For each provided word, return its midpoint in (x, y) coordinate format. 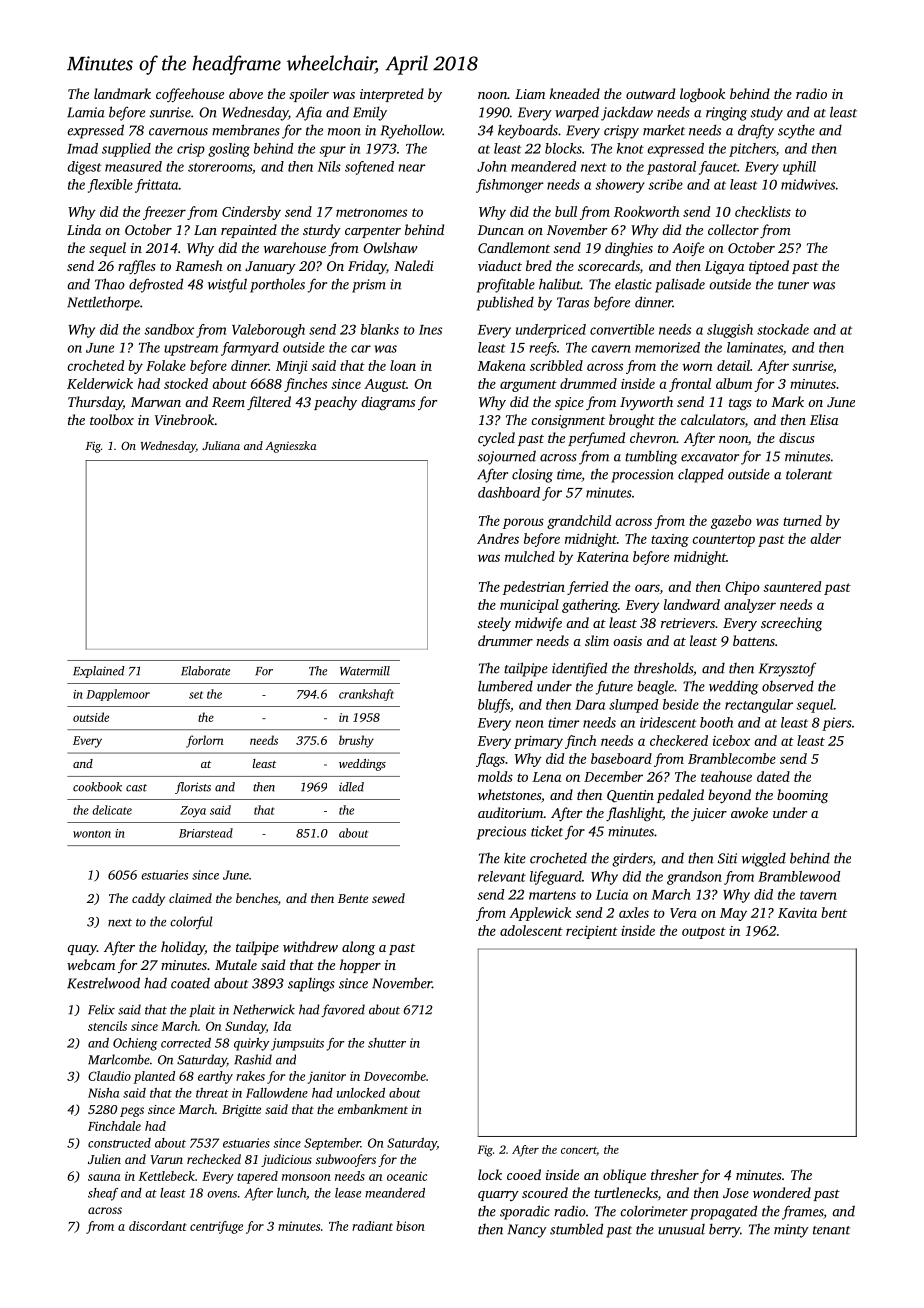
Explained (99, 672)
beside (681, 704)
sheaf (103, 1194)
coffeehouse (190, 95)
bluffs (494, 706)
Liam (530, 94)
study (767, 113)
